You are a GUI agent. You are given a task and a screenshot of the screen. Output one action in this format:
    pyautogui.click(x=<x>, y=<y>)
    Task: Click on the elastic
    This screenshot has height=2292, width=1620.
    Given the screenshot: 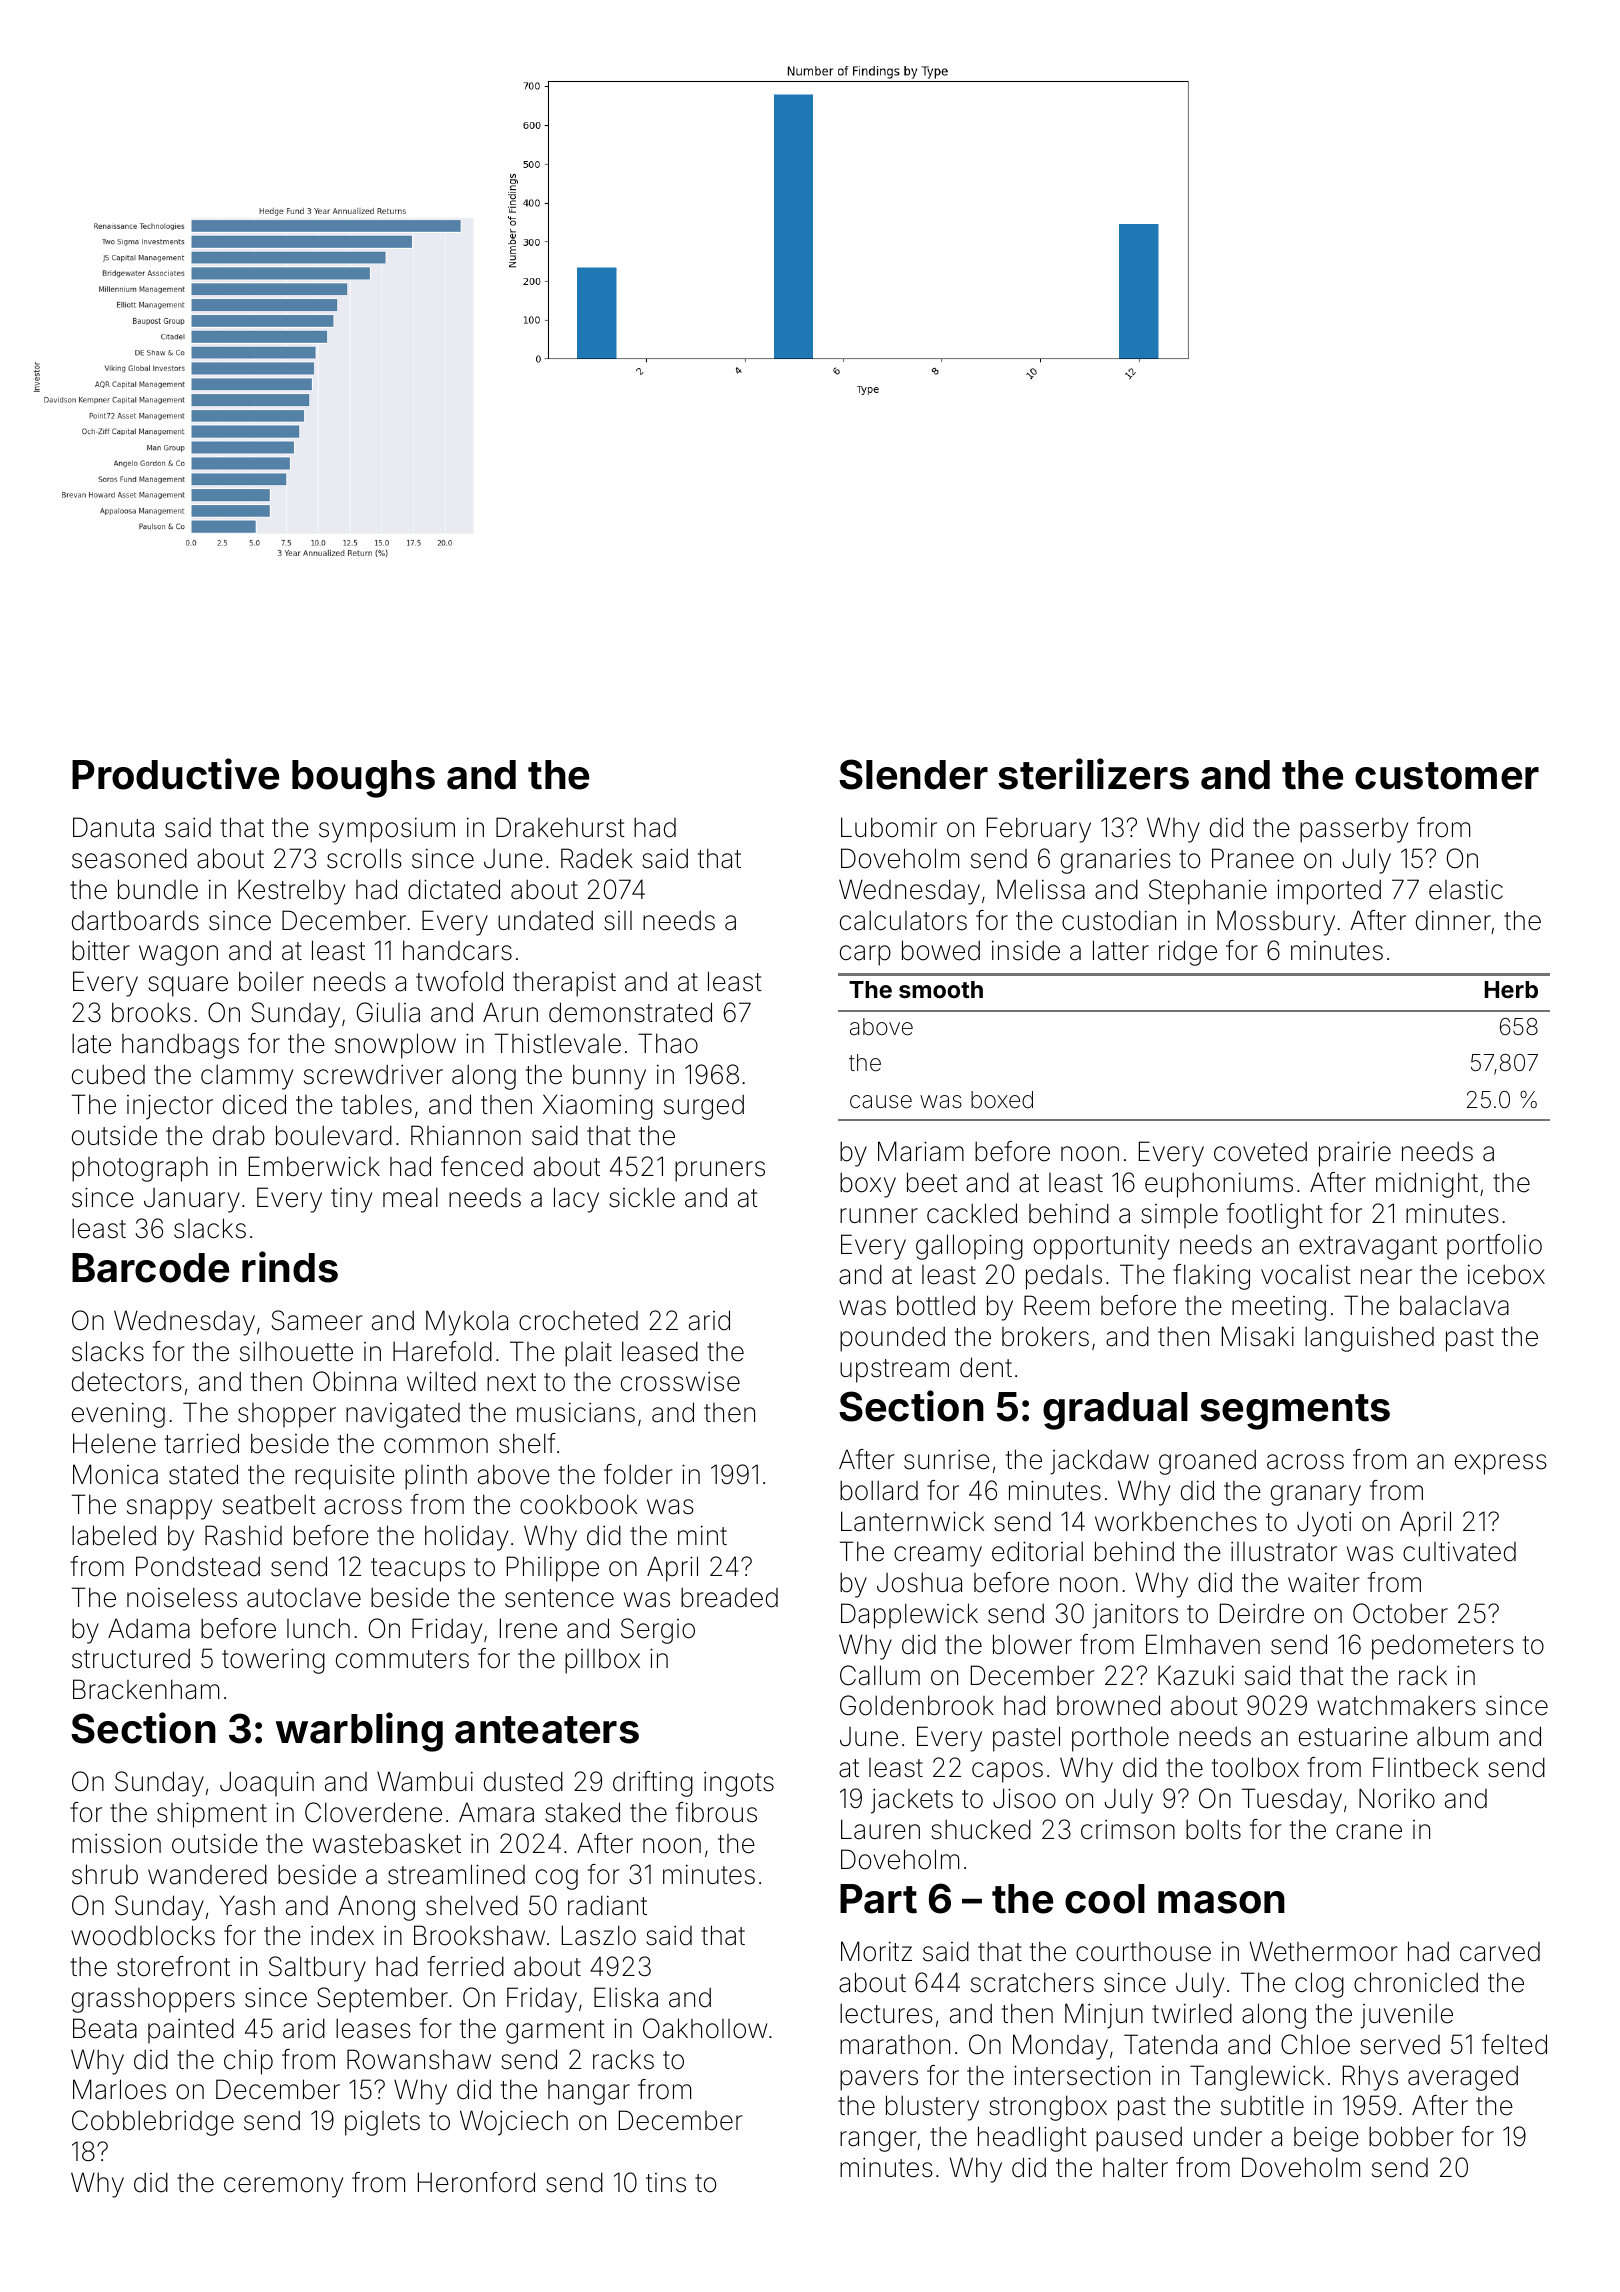 What is the action you would take?
    pyautogui.click(x=1466, y=890)
